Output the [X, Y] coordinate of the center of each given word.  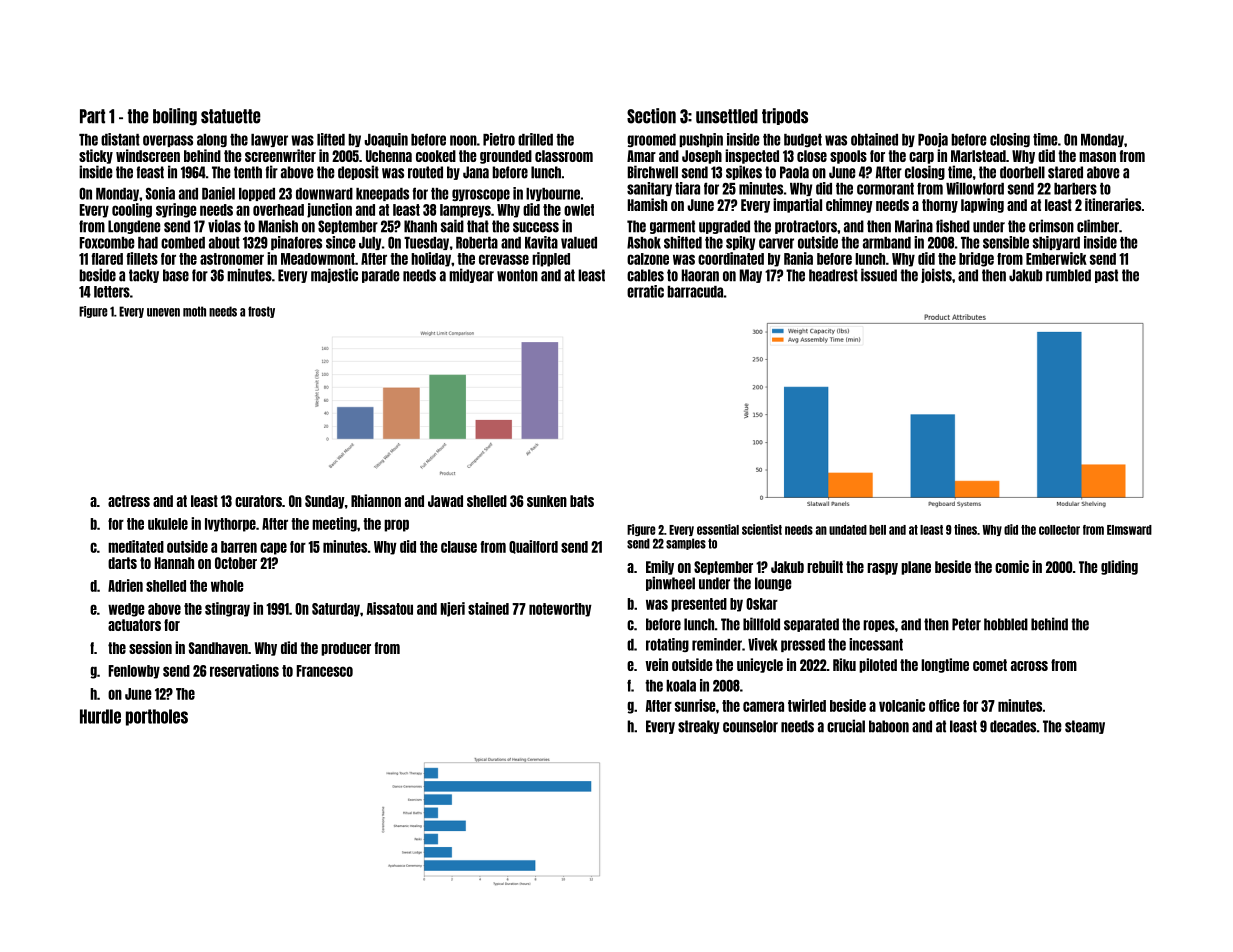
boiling [175, 117]
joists [936, 275]
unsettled [727, 116]
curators [258, 501]
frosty [261, 312]
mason [1097, 157]
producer [346, 649]
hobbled [1006, 624]
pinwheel [670, 583]
